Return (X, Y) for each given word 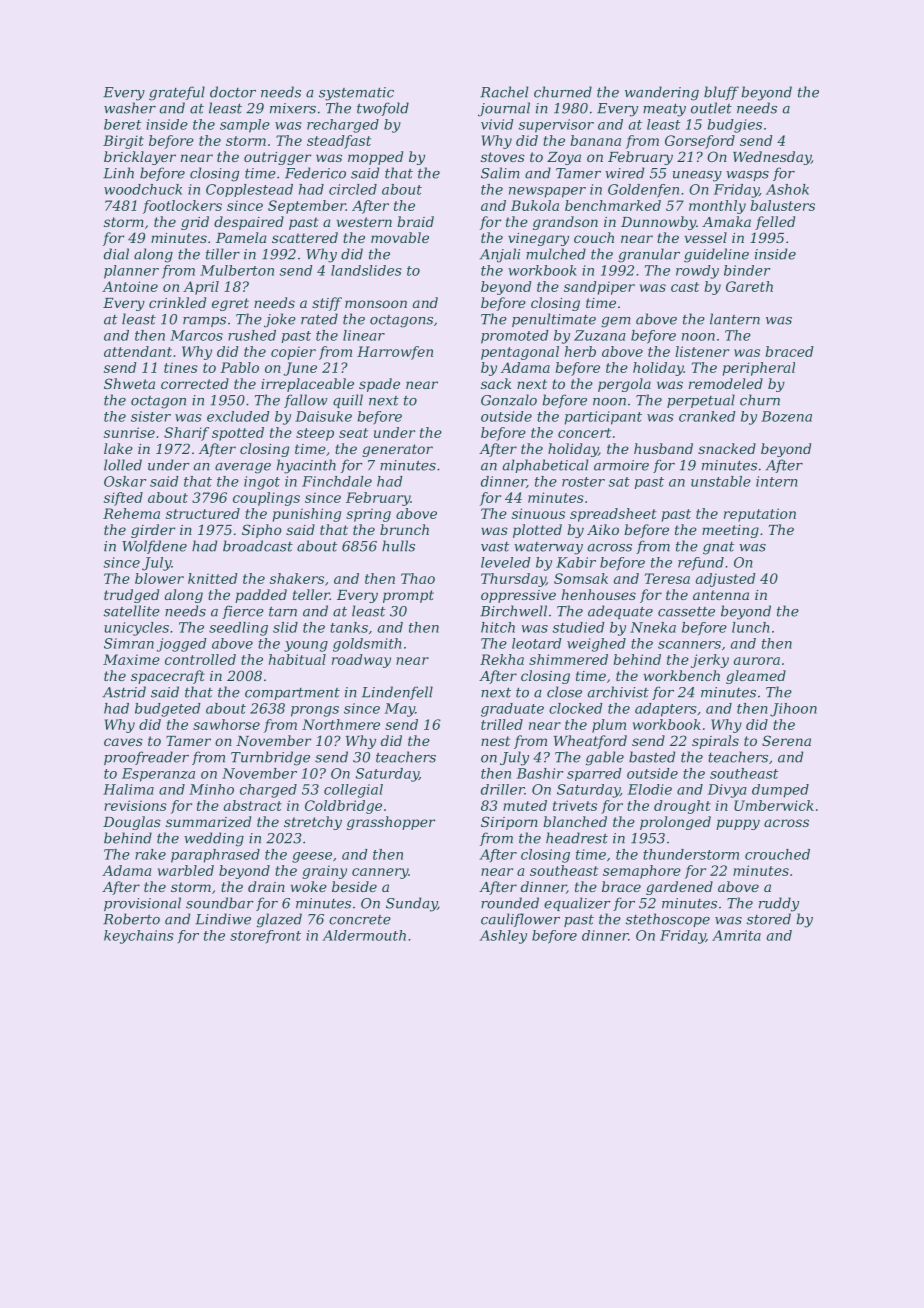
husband (663, 448)
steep (315, 434)
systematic (356, 94)
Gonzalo (509, 400)
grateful (177, 93)
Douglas (132, 823)
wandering (662, 93)
